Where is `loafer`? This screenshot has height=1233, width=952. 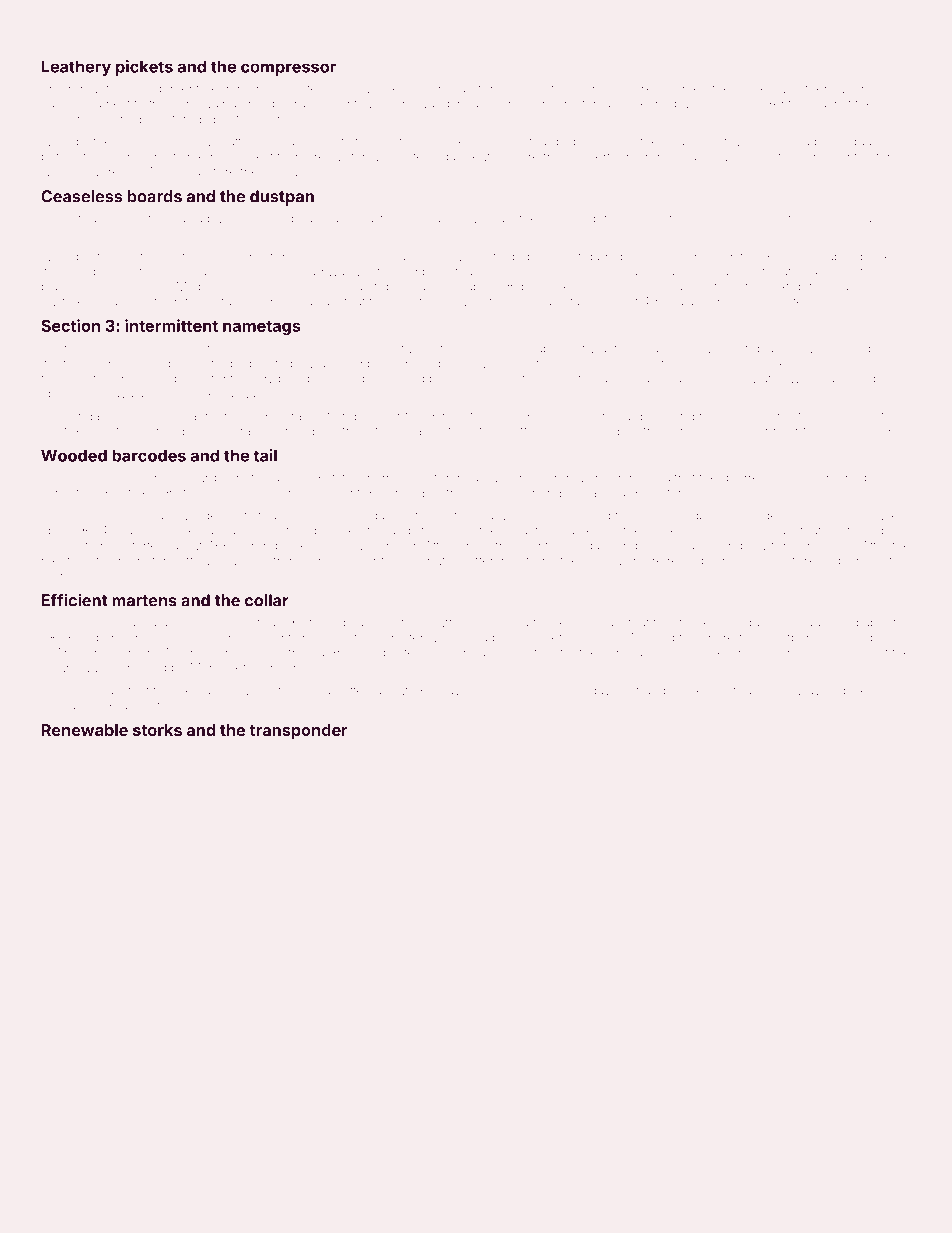
loafer is located at coordinates (361, 560).
